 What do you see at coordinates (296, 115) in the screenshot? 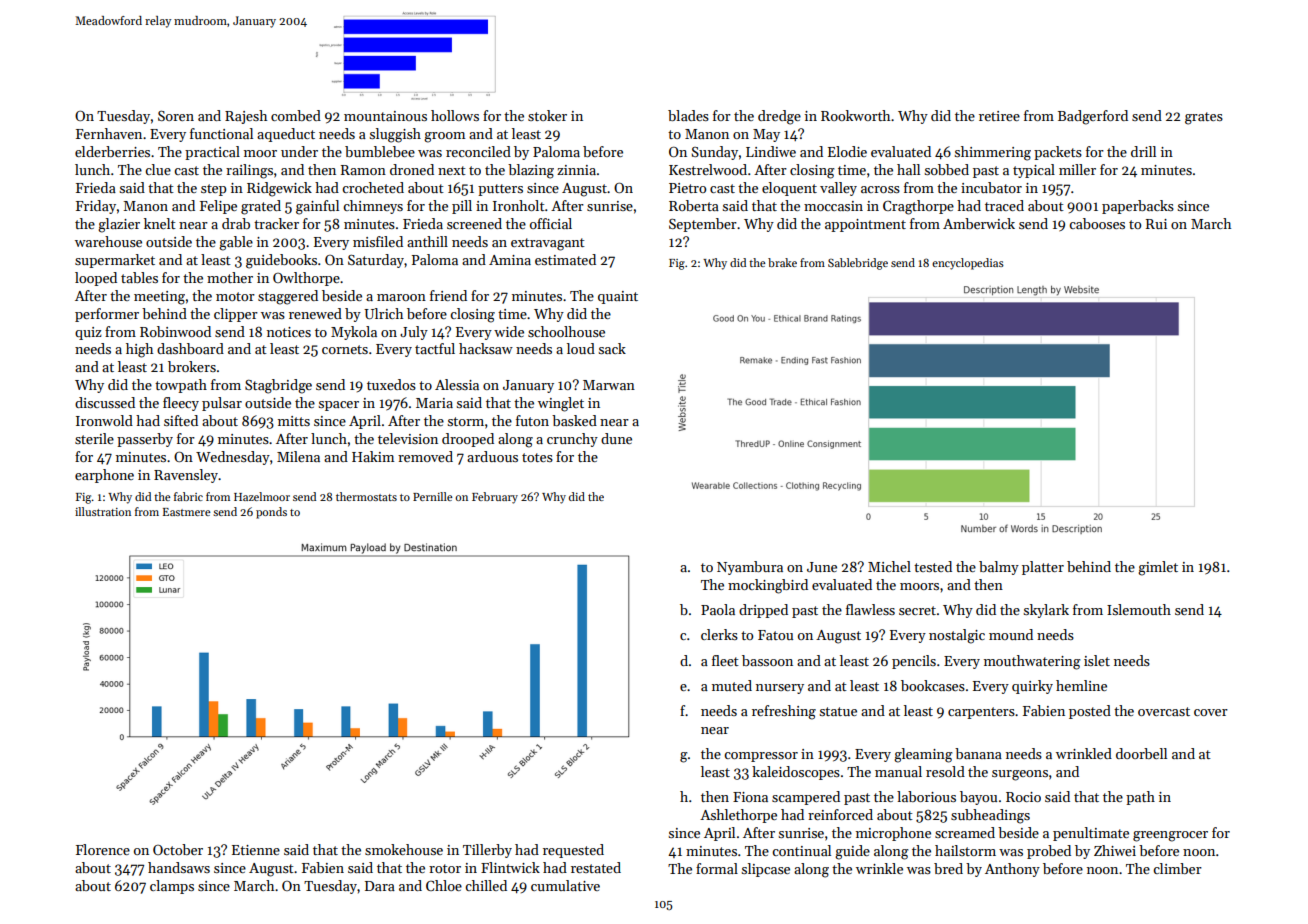
I see `combed` at bounding box center [296, 115].
